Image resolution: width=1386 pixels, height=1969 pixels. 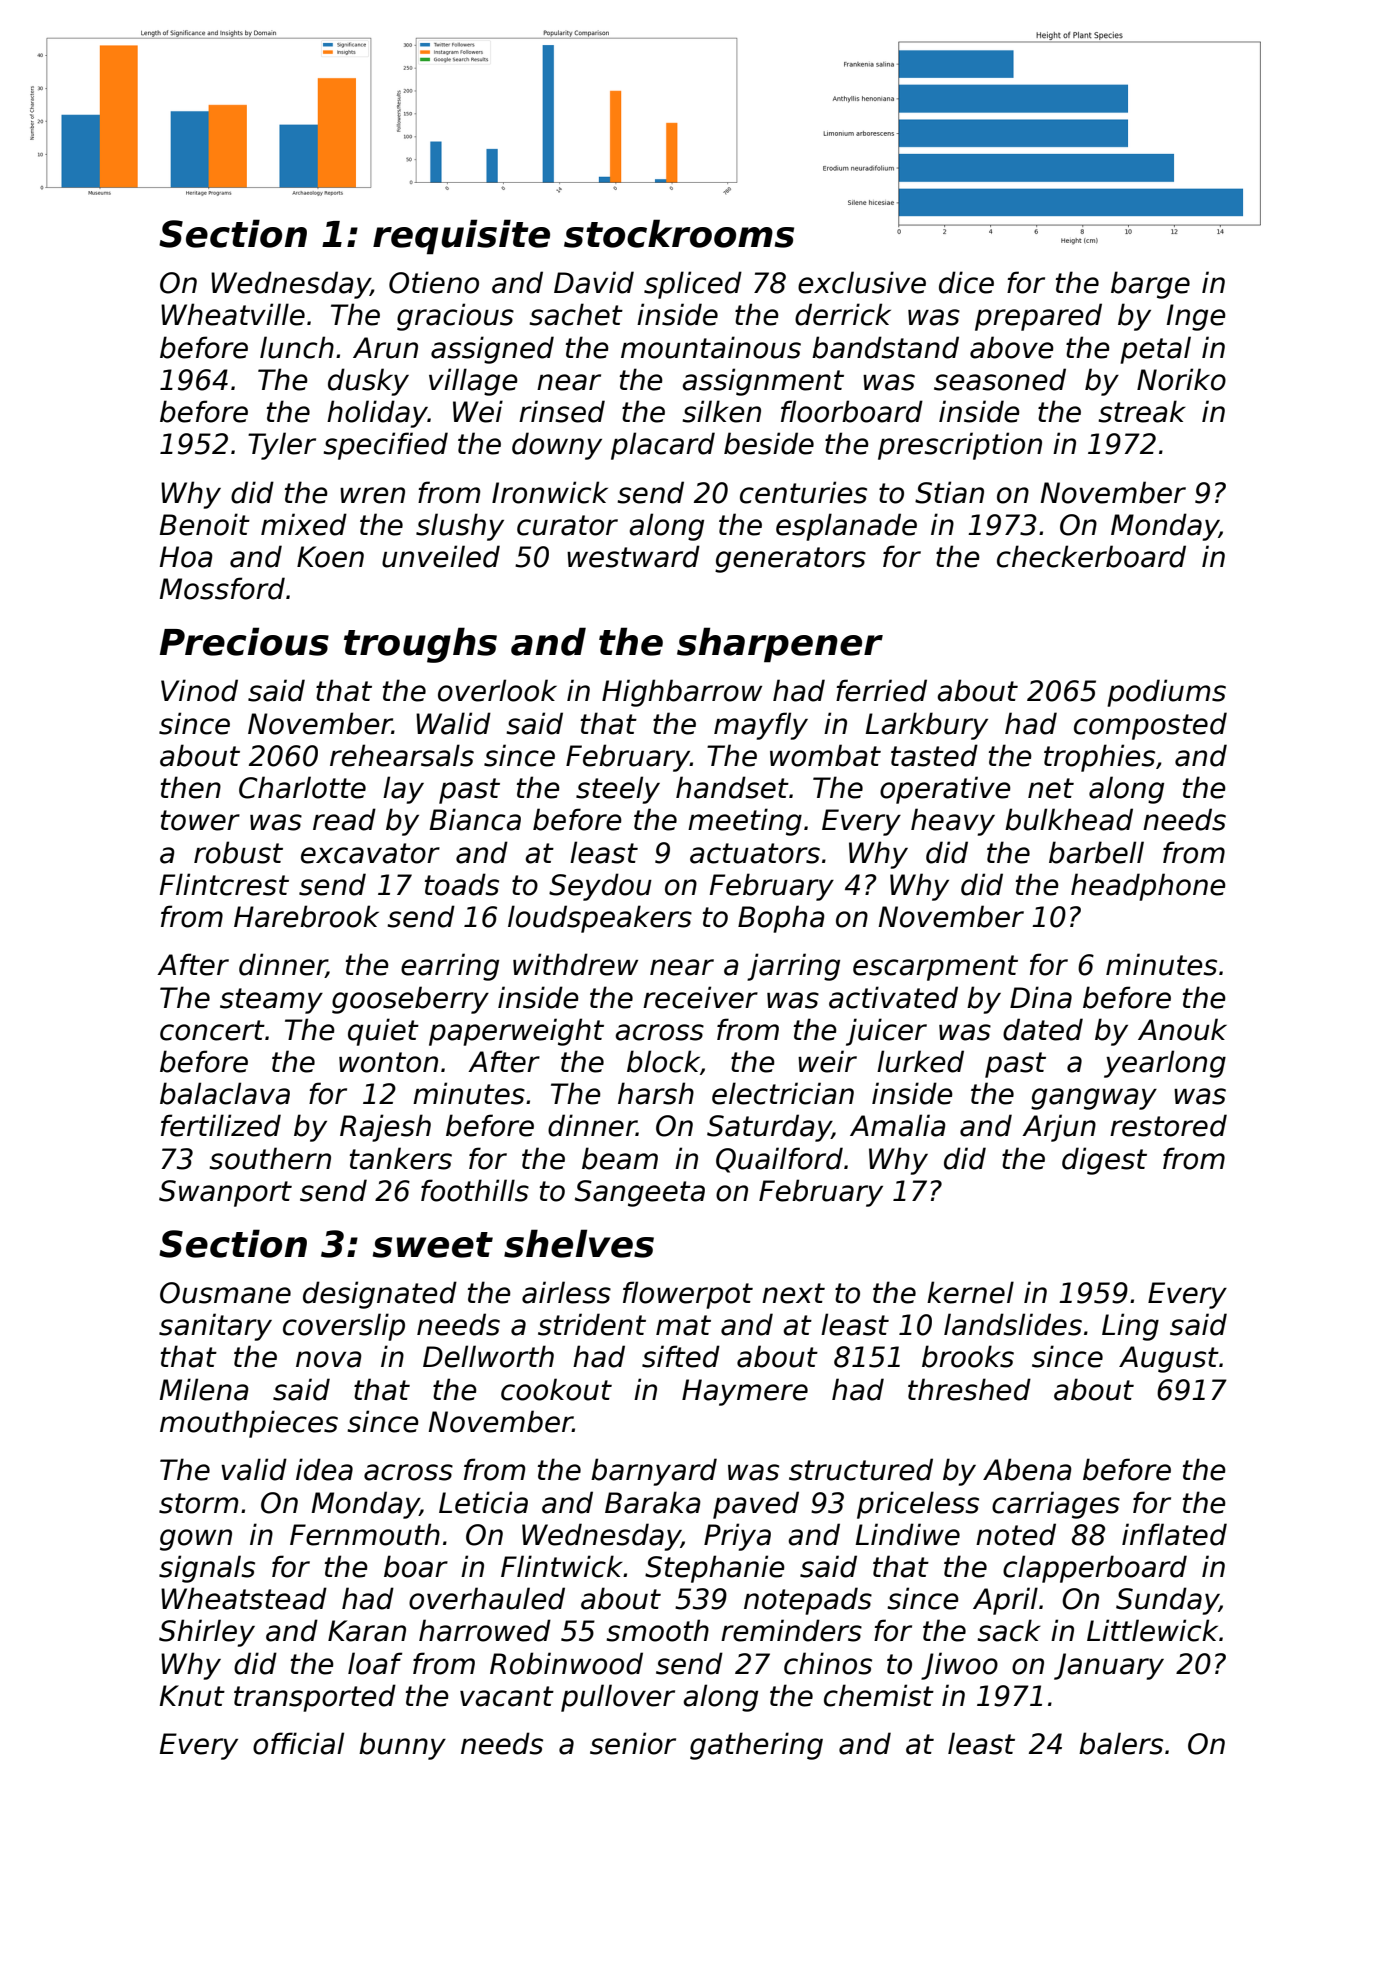 I want to click on barge, so click(x=1150, y=285).
